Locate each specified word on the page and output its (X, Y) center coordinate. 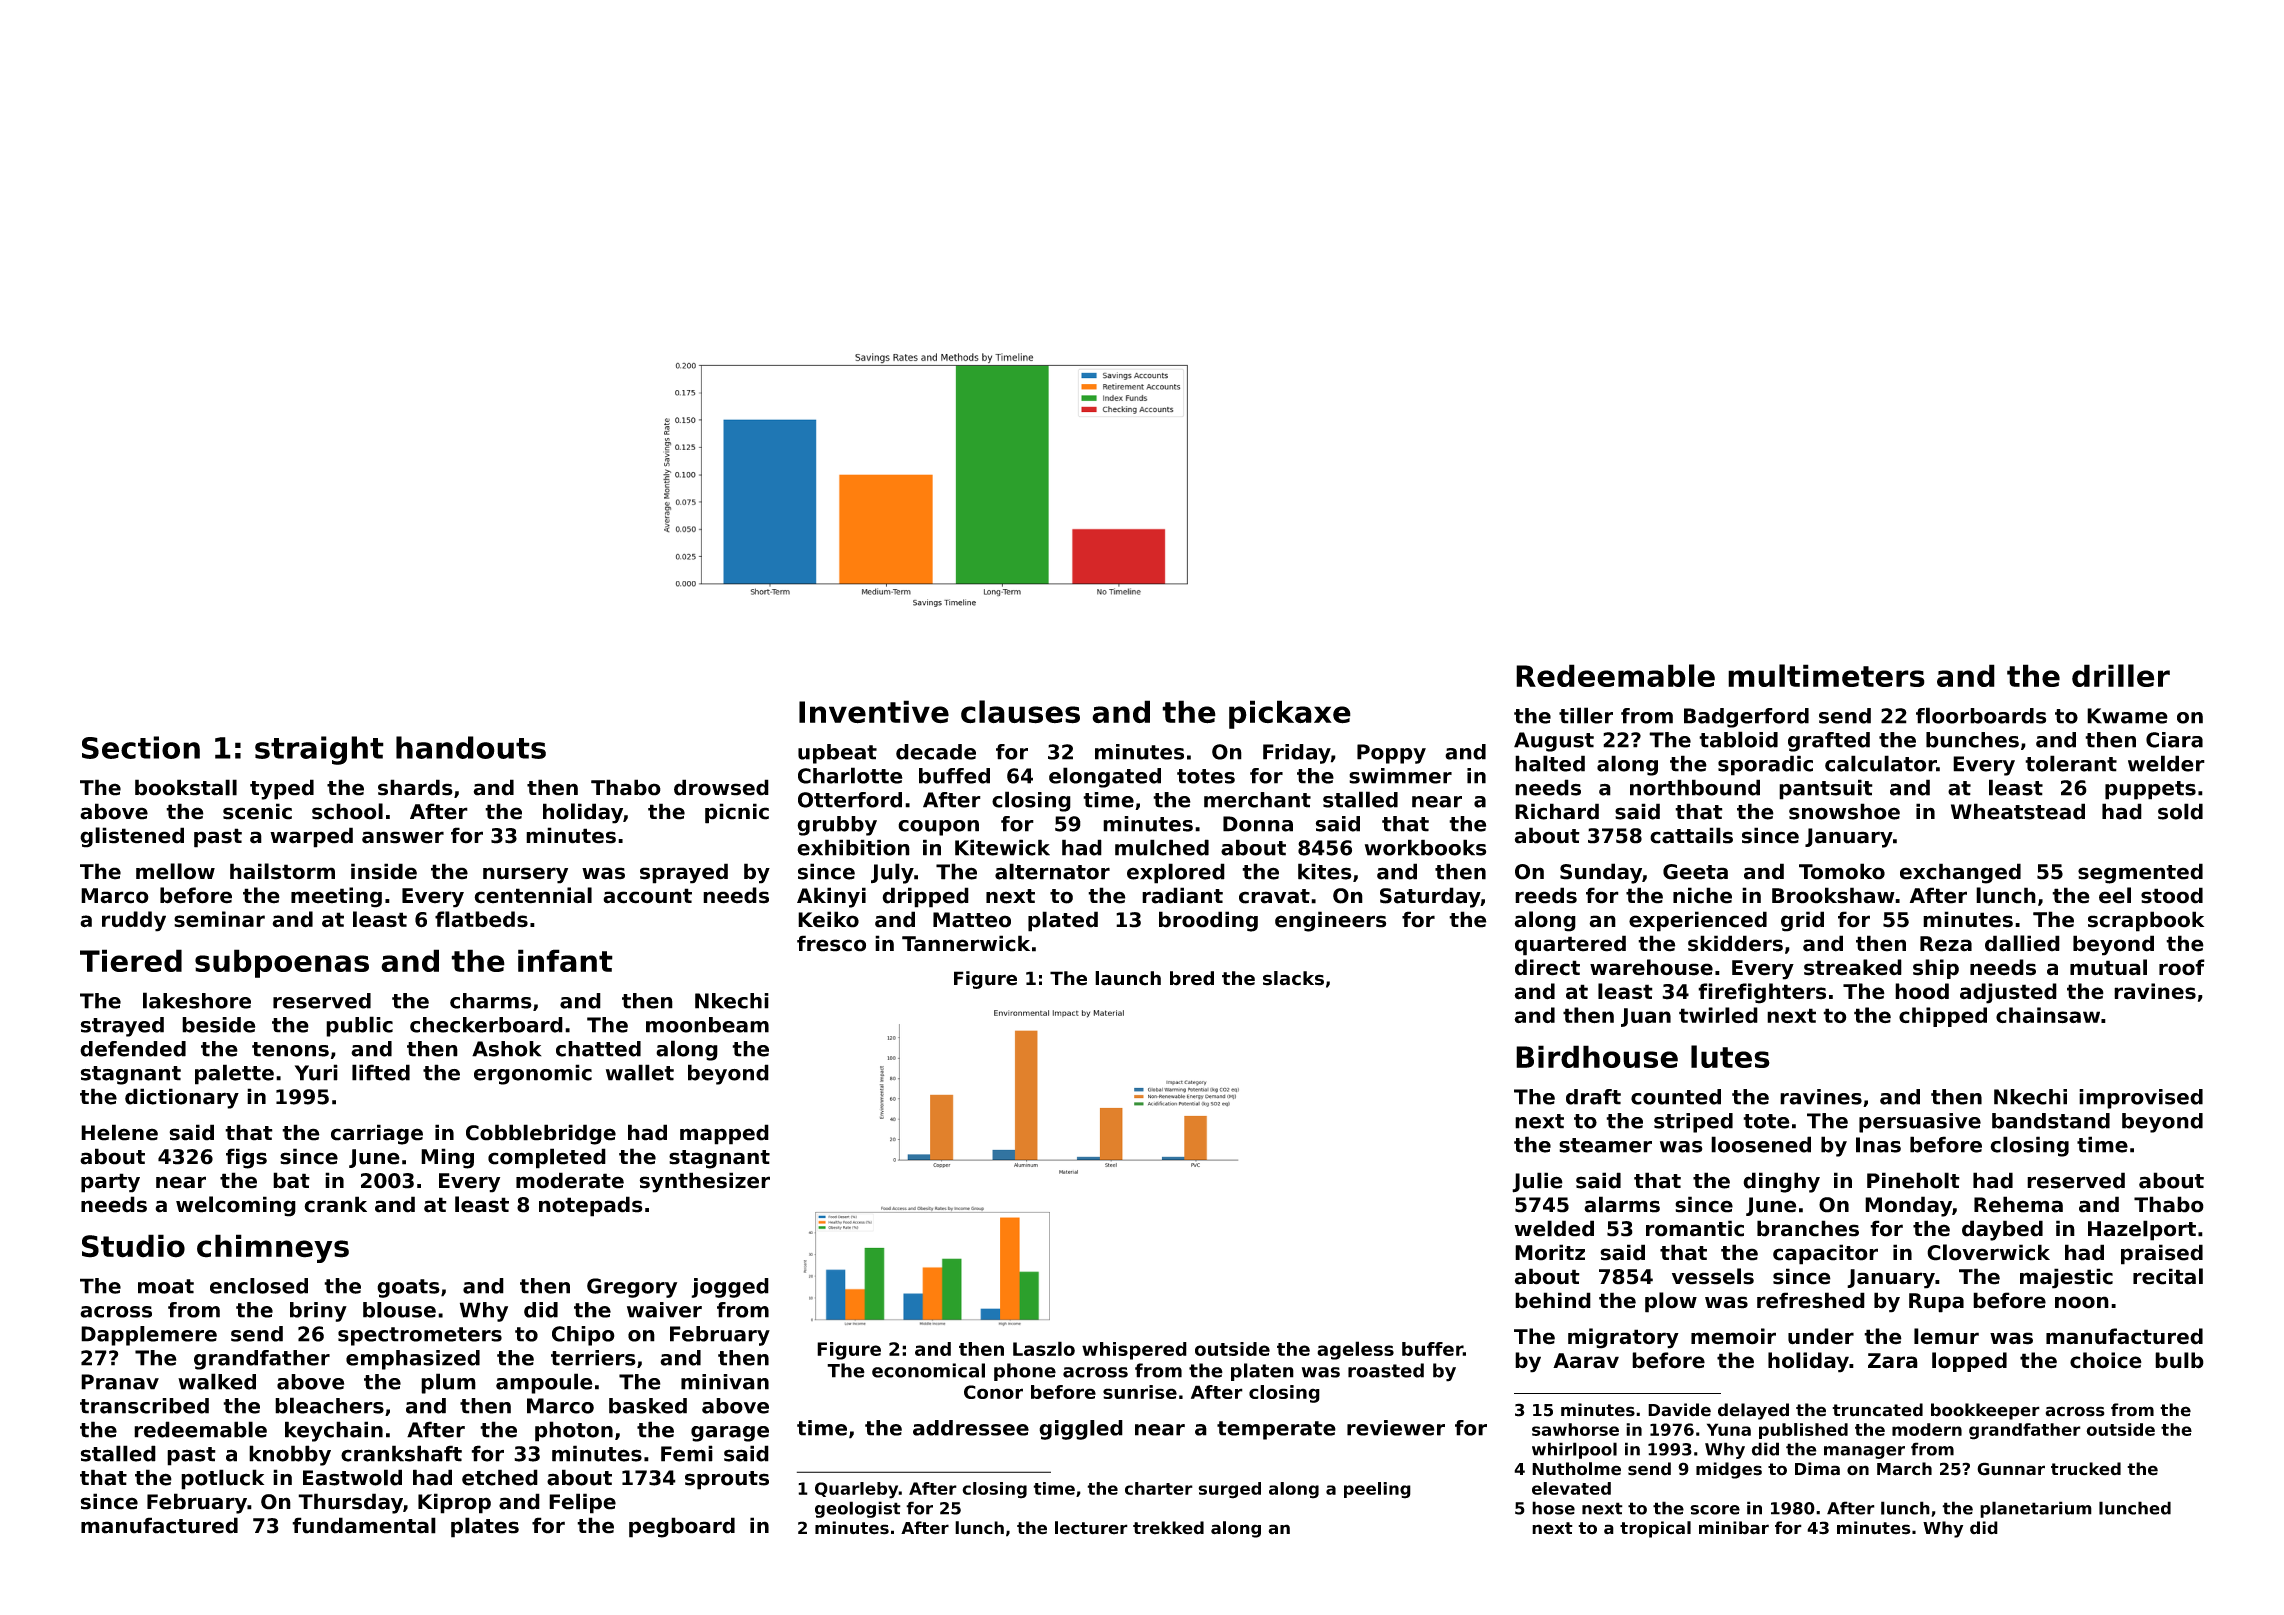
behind (1553, 1300)
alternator (1052, 871)
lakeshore (197, 1000)
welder (2166, 763)
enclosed (259, 1286)
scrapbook (2146, 921)
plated (1063, 921)
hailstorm (282, 871)
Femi (687, 1453)
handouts (471, 747)
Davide (1679, 1410)
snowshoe (1844, 811)
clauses (1020, 712)
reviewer (1396, 1428)
